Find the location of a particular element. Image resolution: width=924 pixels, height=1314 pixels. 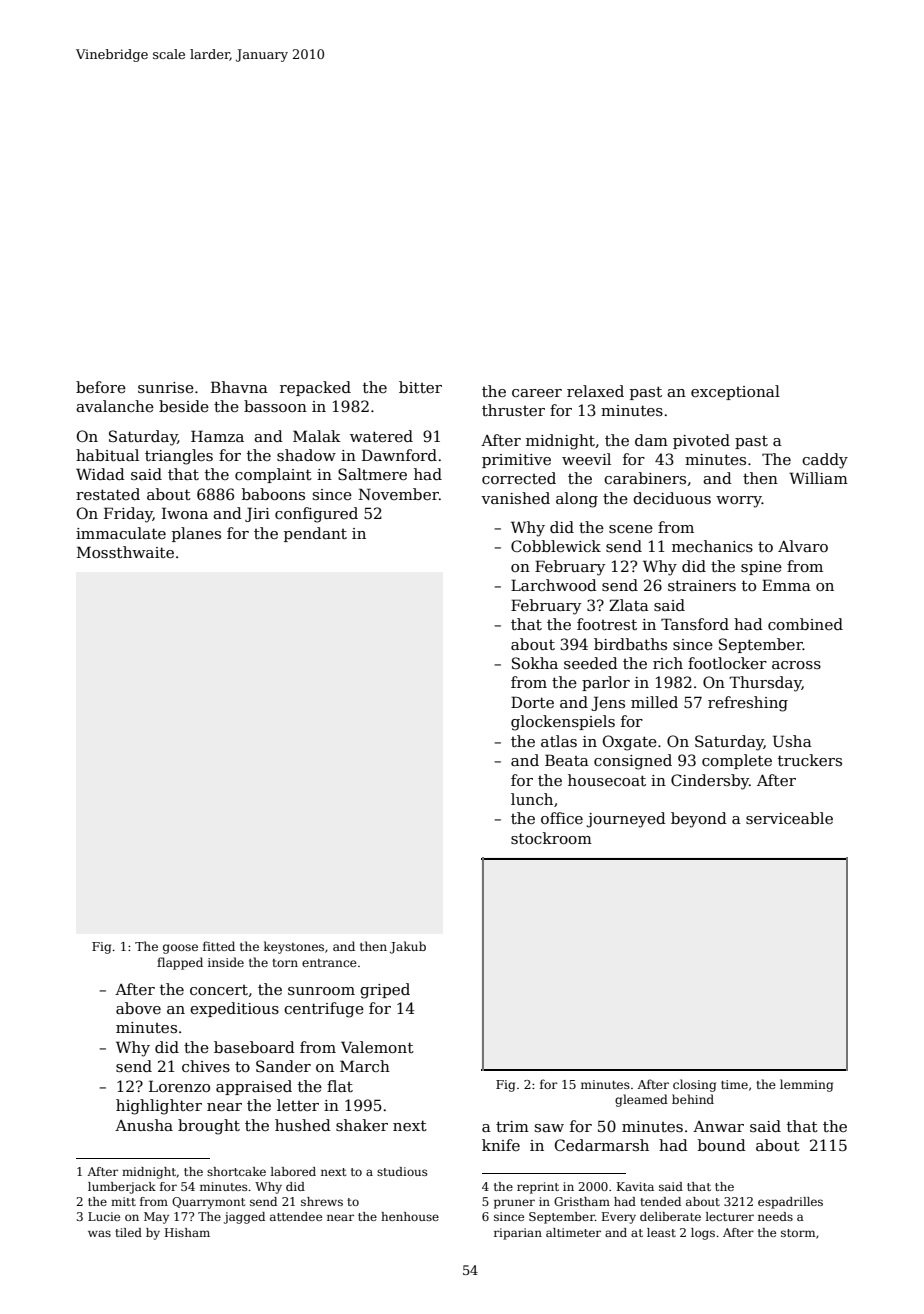

was is located at coordinates (99, 1233).
